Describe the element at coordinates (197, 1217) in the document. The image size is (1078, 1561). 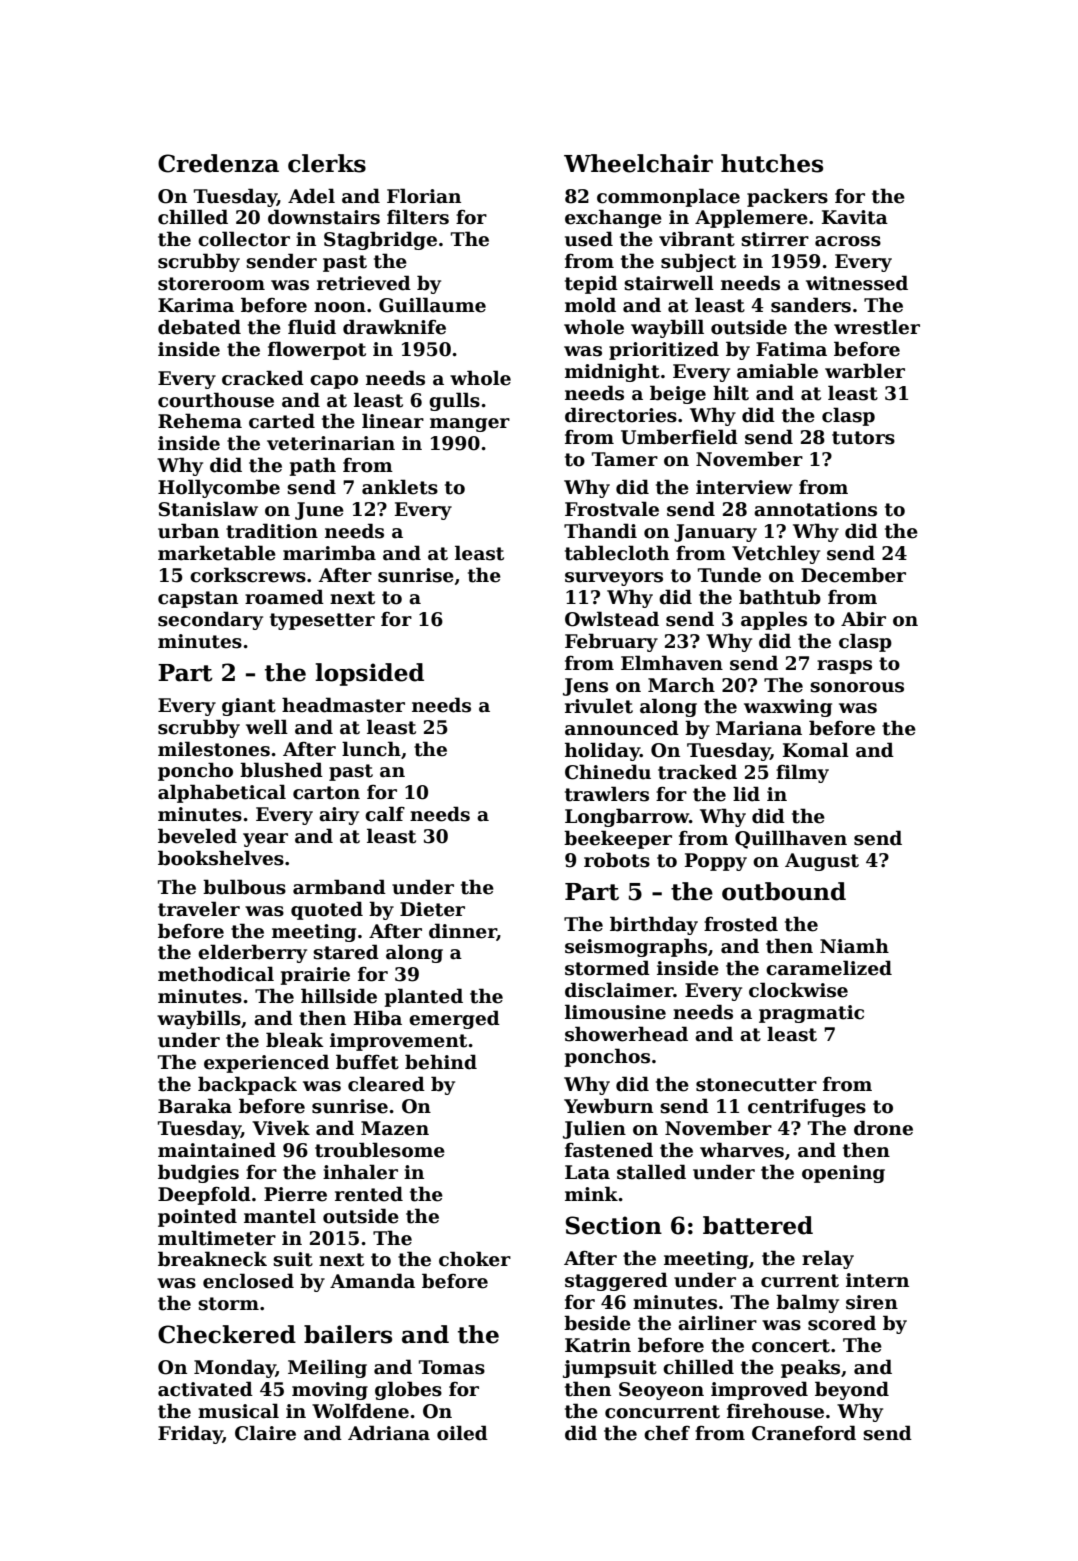
I see `pointed` at that location.
